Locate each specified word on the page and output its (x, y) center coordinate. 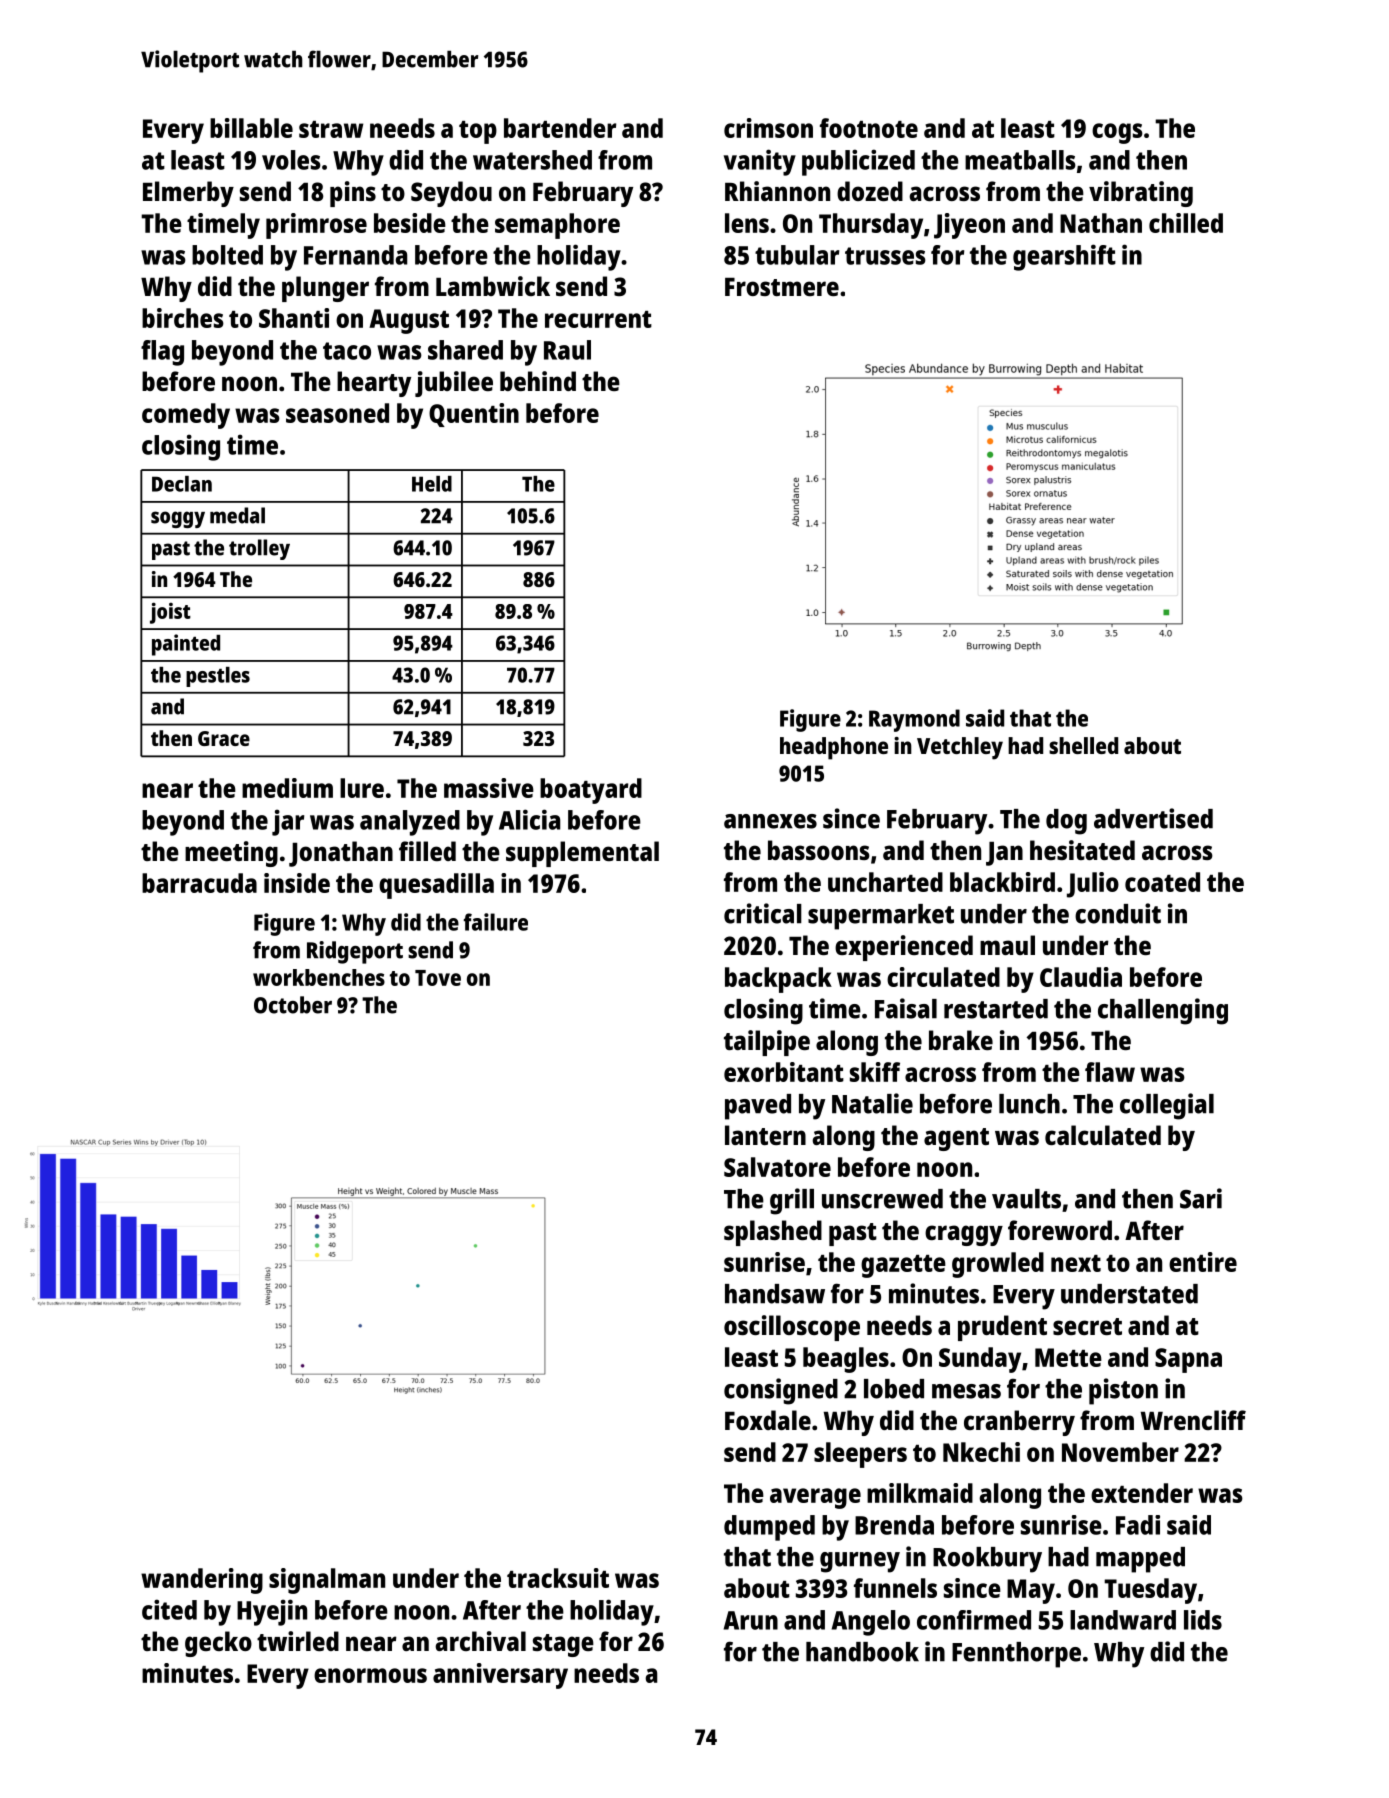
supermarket (881, 917)
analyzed (410, 823)
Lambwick (493, 286)
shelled (1083, 745)
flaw (1110, 1072)
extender (1142, 1493)
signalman (327, 1581)
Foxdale (768, 1420)
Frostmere (782, 287)
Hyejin (272, 1612)
